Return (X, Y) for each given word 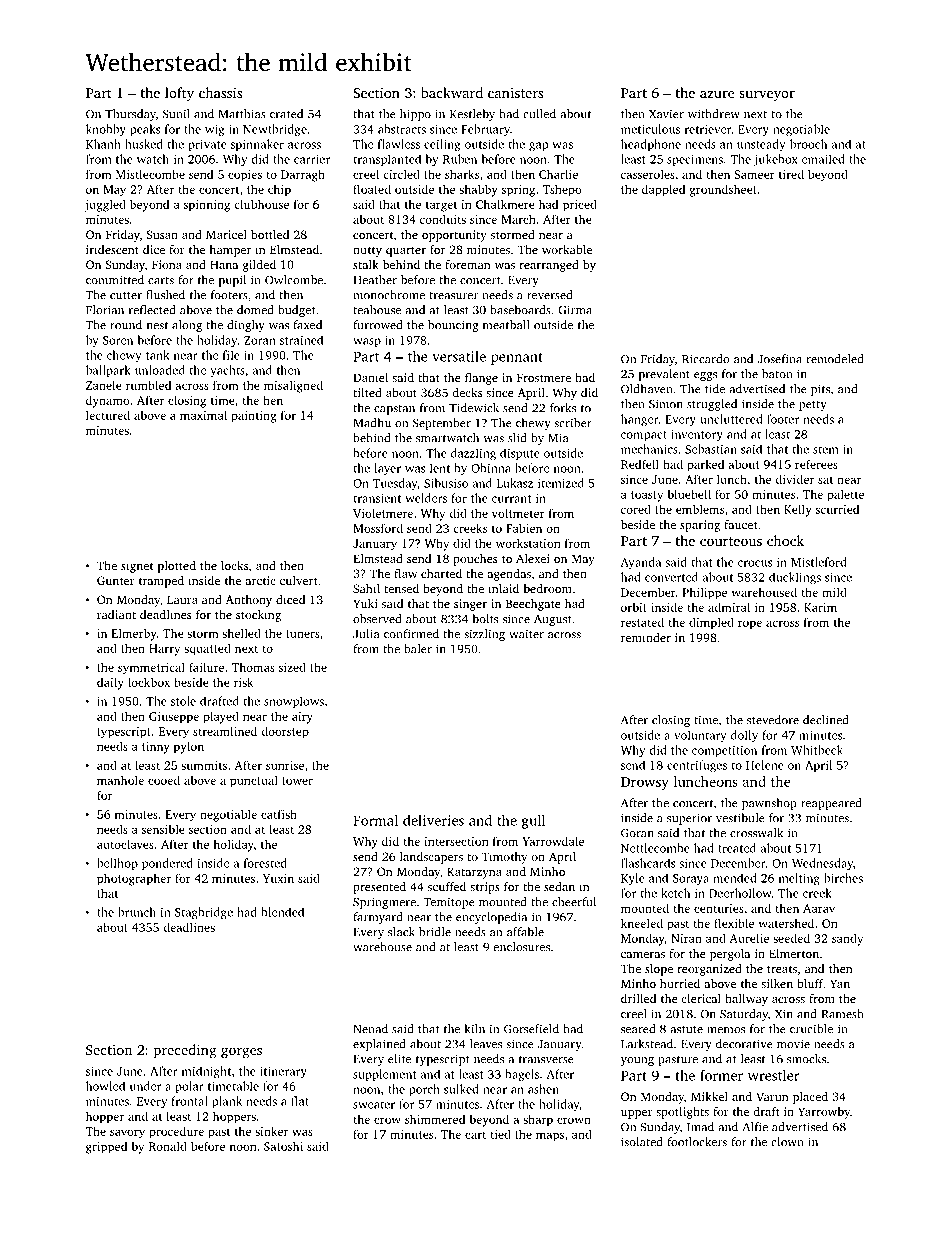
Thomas (253, 667)
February (485, 130)
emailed (823, 159)
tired (791, 174)
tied (500, 1134)
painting (254, 417)
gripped (106, 1147)
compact (644, 436)
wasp (367, 342)
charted (441, 573)
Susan (162, 234)
